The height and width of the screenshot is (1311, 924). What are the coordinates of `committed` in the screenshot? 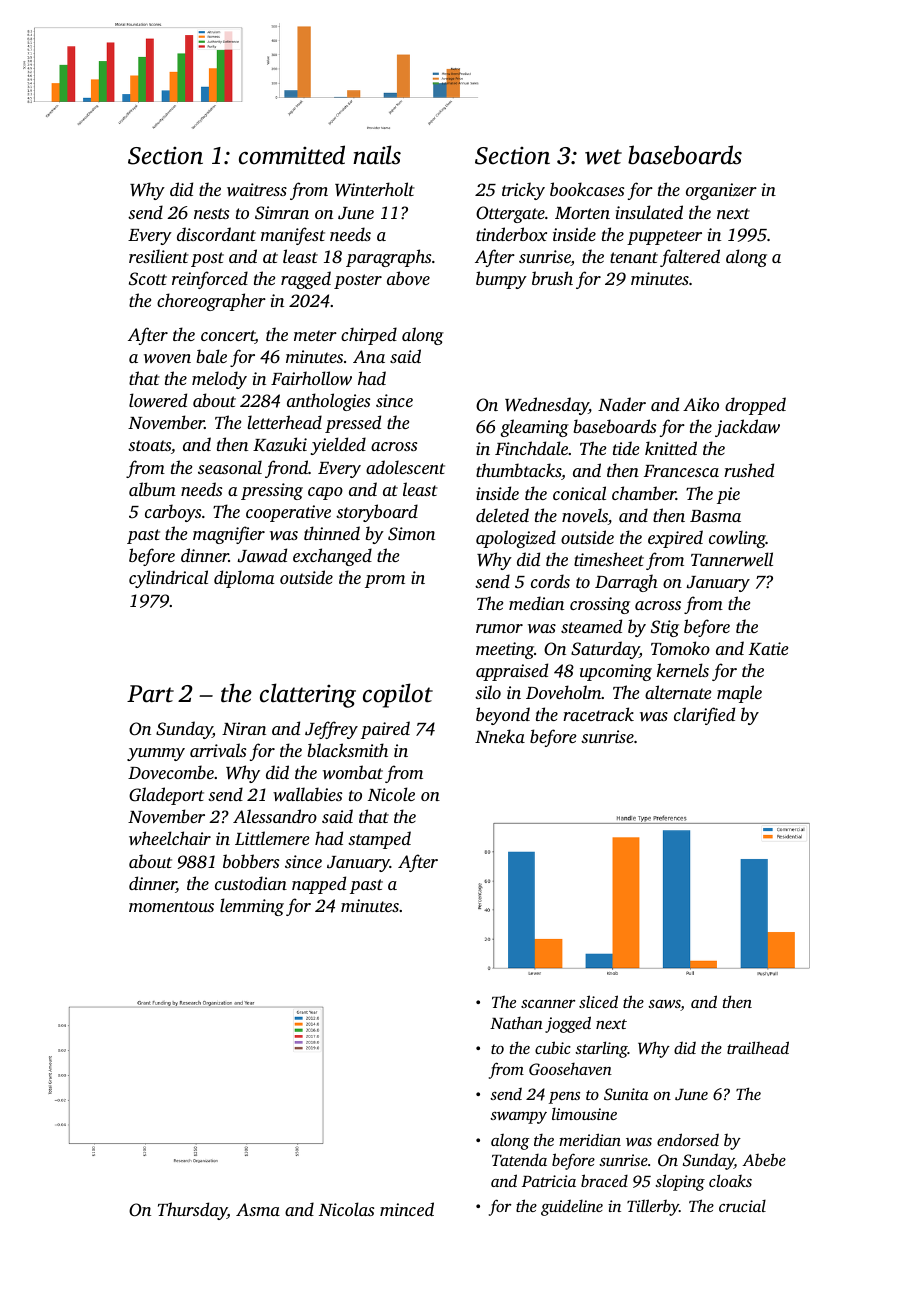 It's located at (292, 155).
